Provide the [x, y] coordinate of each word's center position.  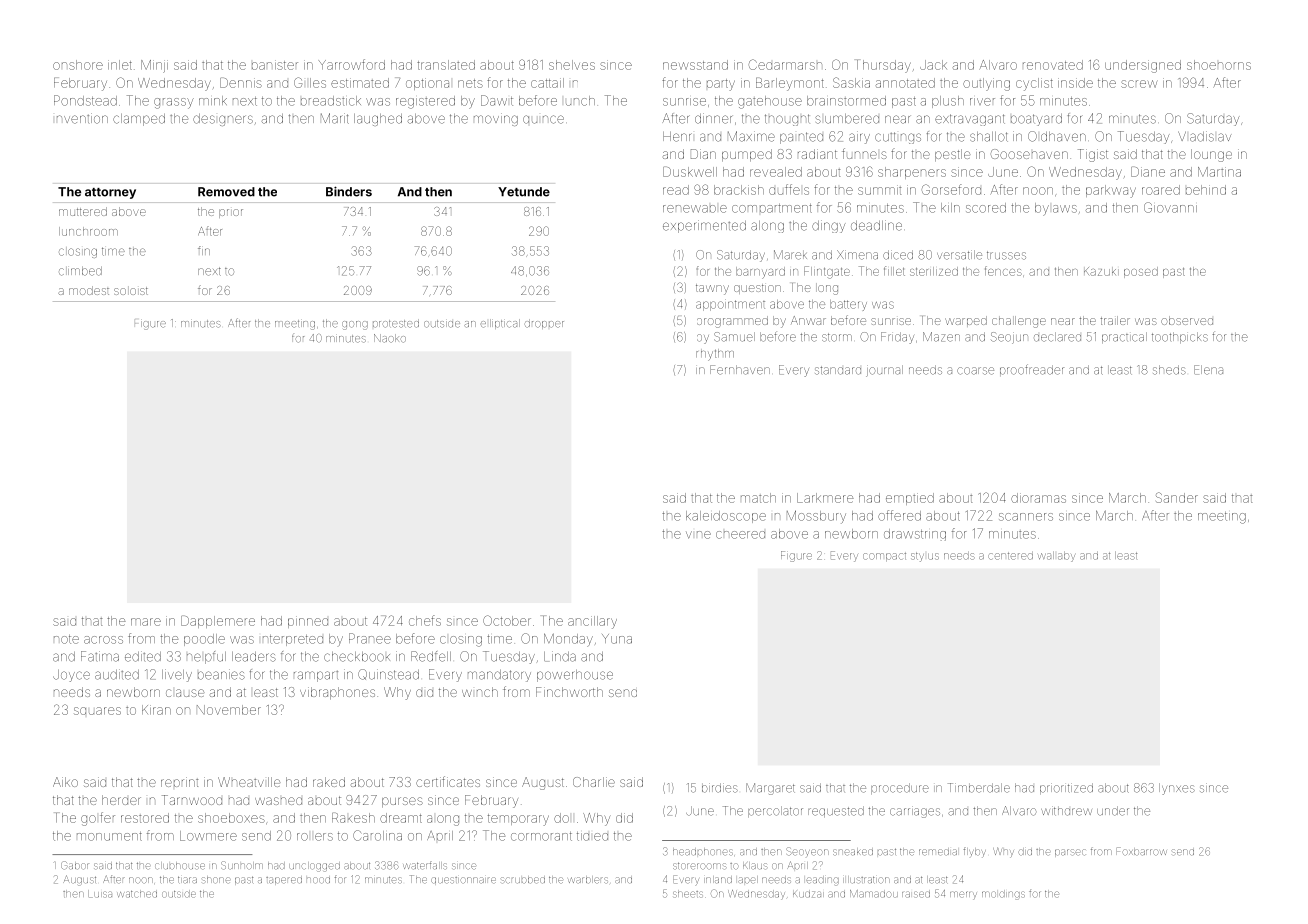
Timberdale [979, 788]
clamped [139, 120]
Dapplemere [218, 622]
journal [884, 371]
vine [698, 535]
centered [1010, 556]
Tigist [1093, 155]
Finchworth [569, 692]
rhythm [715, 355]
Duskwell [690, 172]
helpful [206, 657]
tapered [284, 880]
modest [89, 290]
